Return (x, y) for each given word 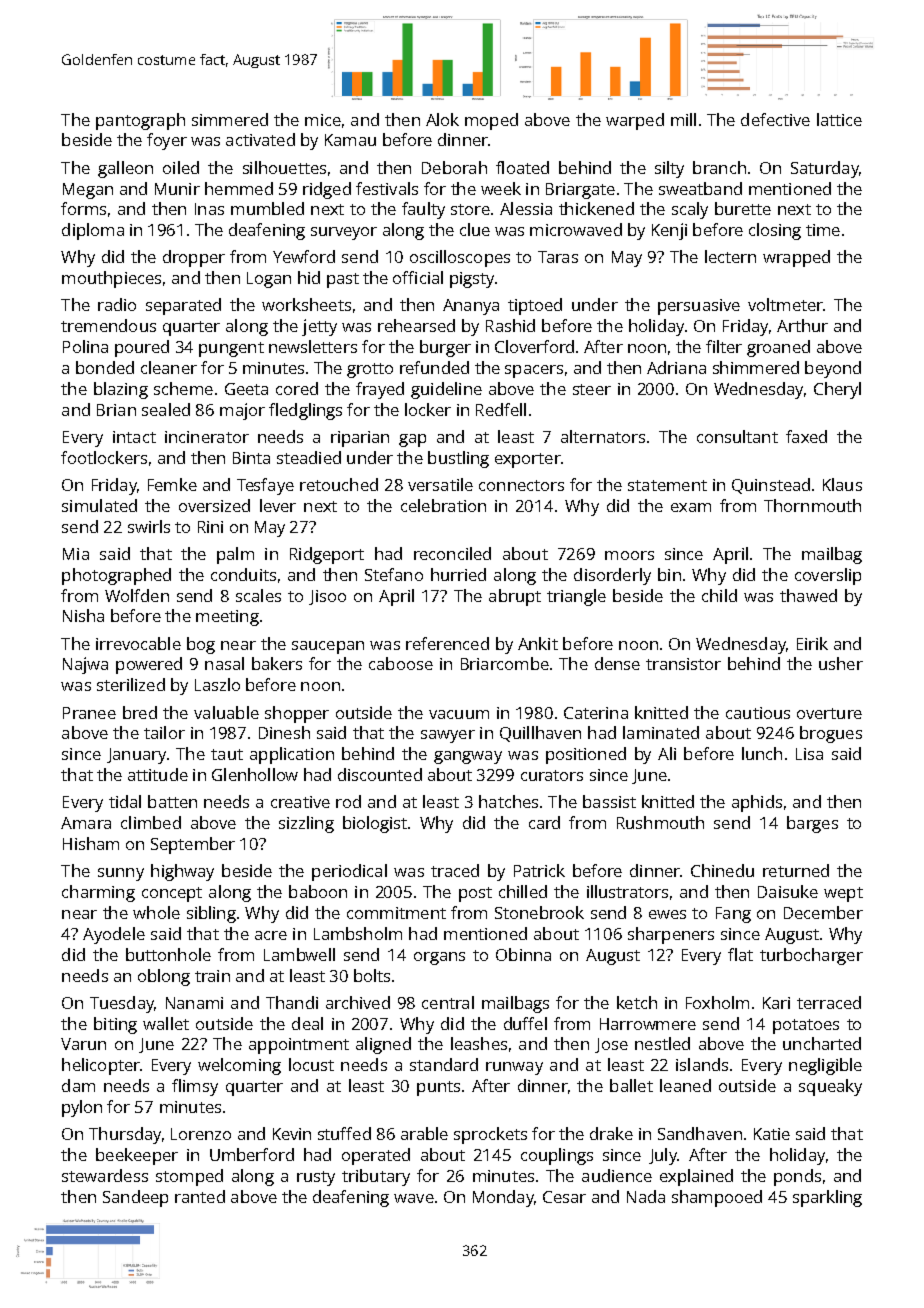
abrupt (515, 597)
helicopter (101, 1066)
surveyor (344, 233)
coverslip (828, 576)
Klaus (842, 484)
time (823, 230)
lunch (762, 753)
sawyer (448, 736)
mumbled (267, 208)
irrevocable (138, 643)
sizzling (306, 824)
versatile (440, 484)
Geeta (246, 389)
